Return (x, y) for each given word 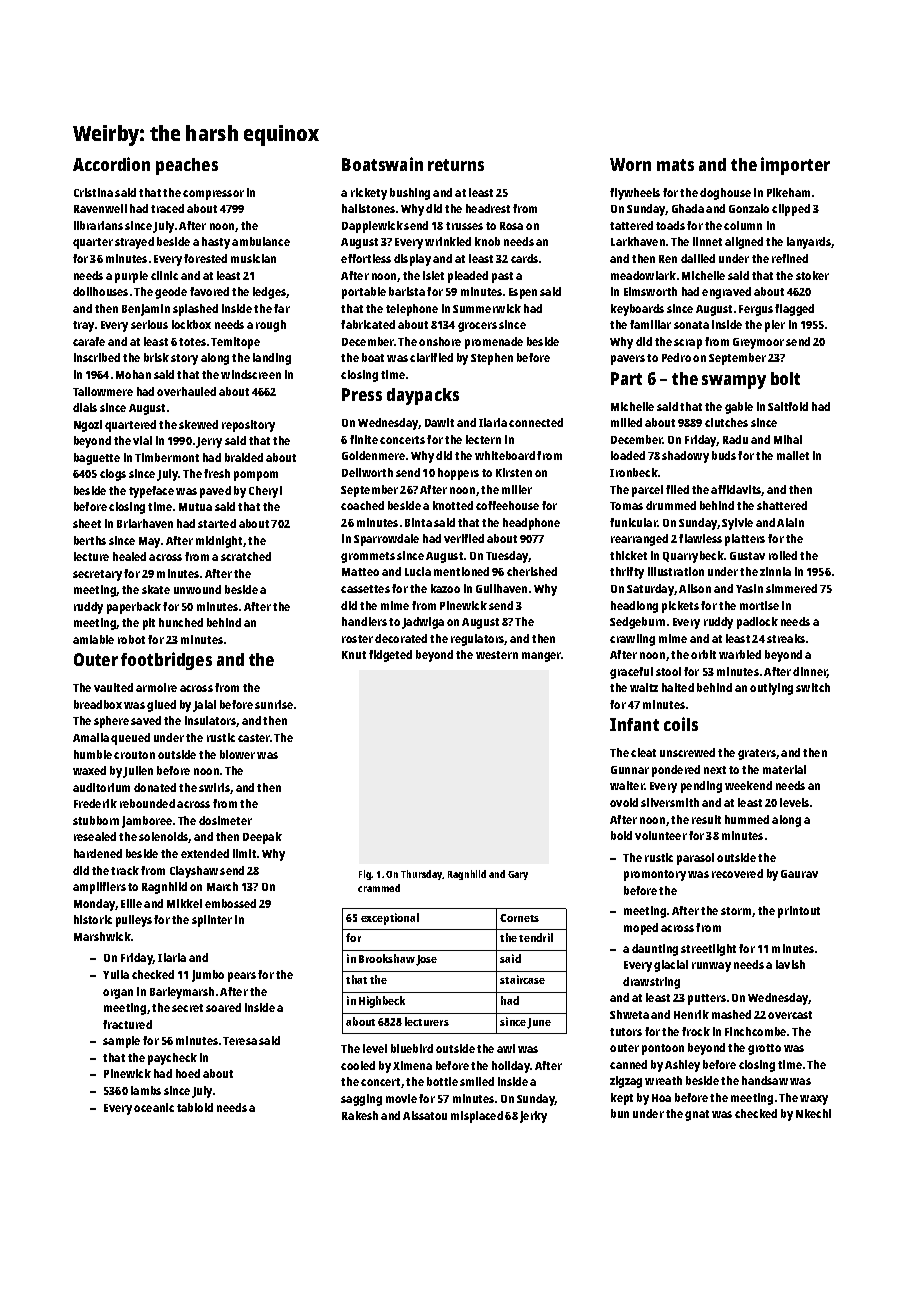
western (497, 655)
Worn (630, 164)
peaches (187, 166)
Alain (790, 522)
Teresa (240, 1041)
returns (456, 165)
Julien (138, 772)
